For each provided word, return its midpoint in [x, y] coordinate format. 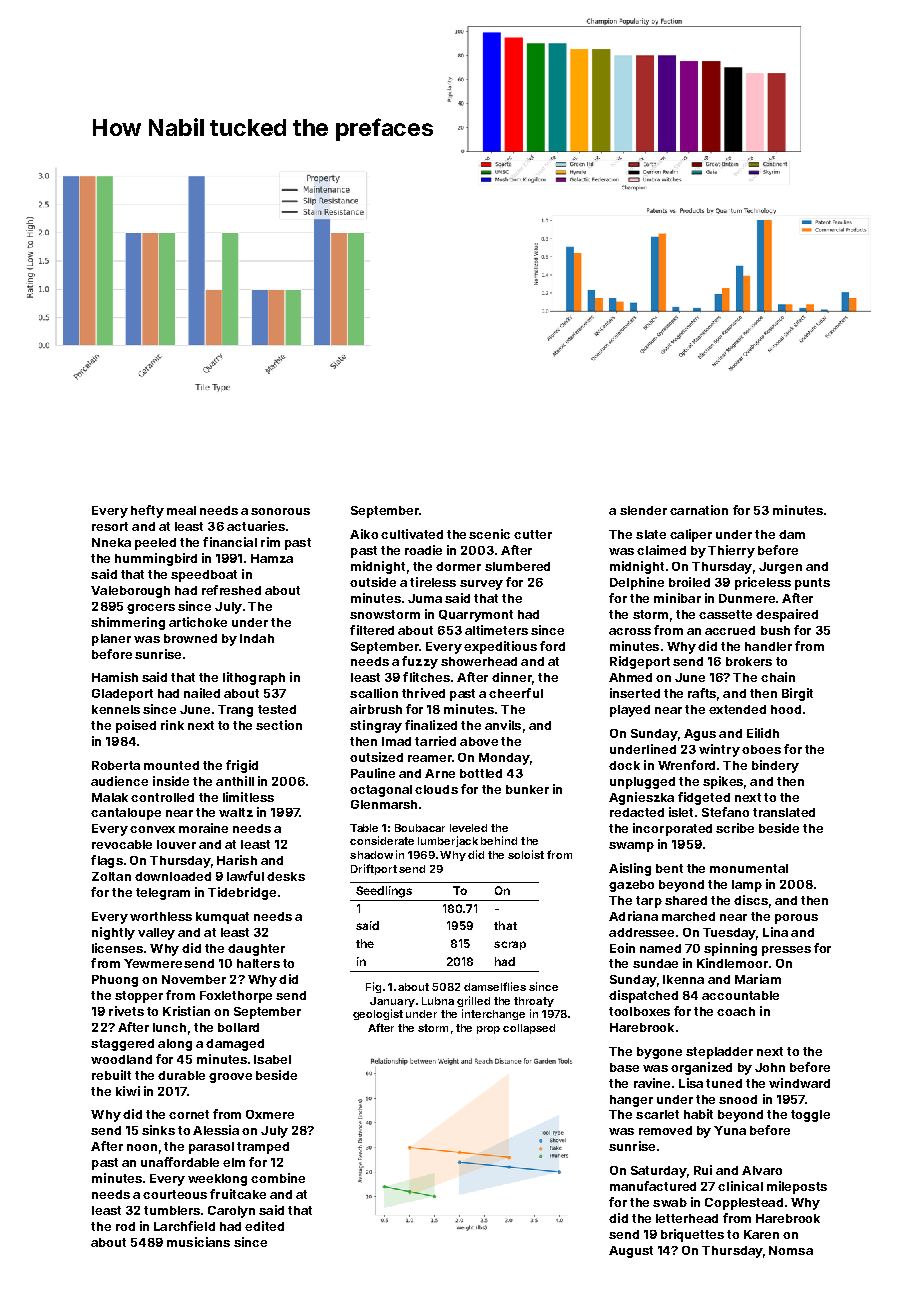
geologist [378, 1014]
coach [736, 1011]
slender [643, 510]
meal [181, 510]
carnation [699, 510]
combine [278, 1178]
